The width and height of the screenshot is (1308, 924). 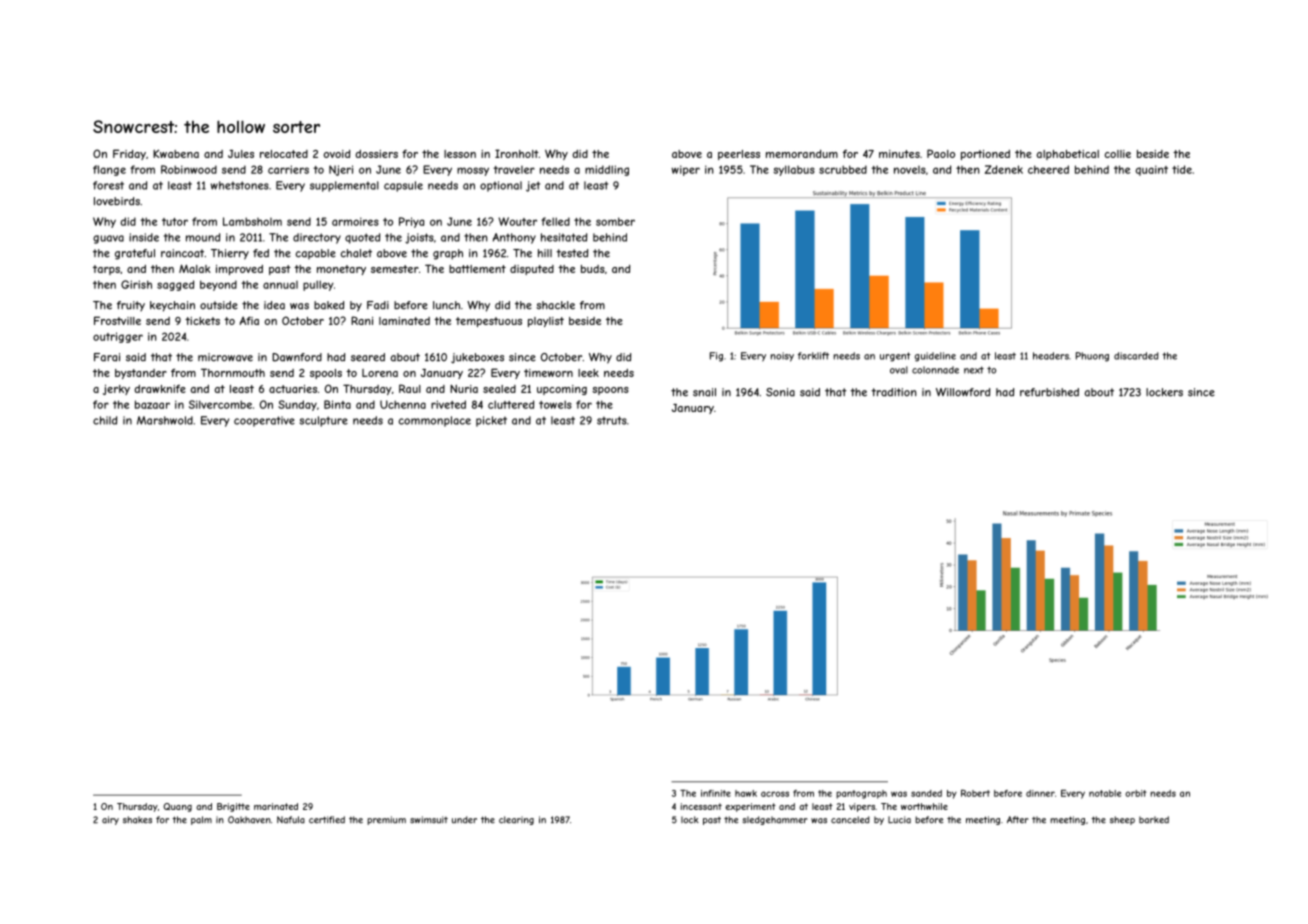 I want to click on middling, so click(x=607, y=170).
